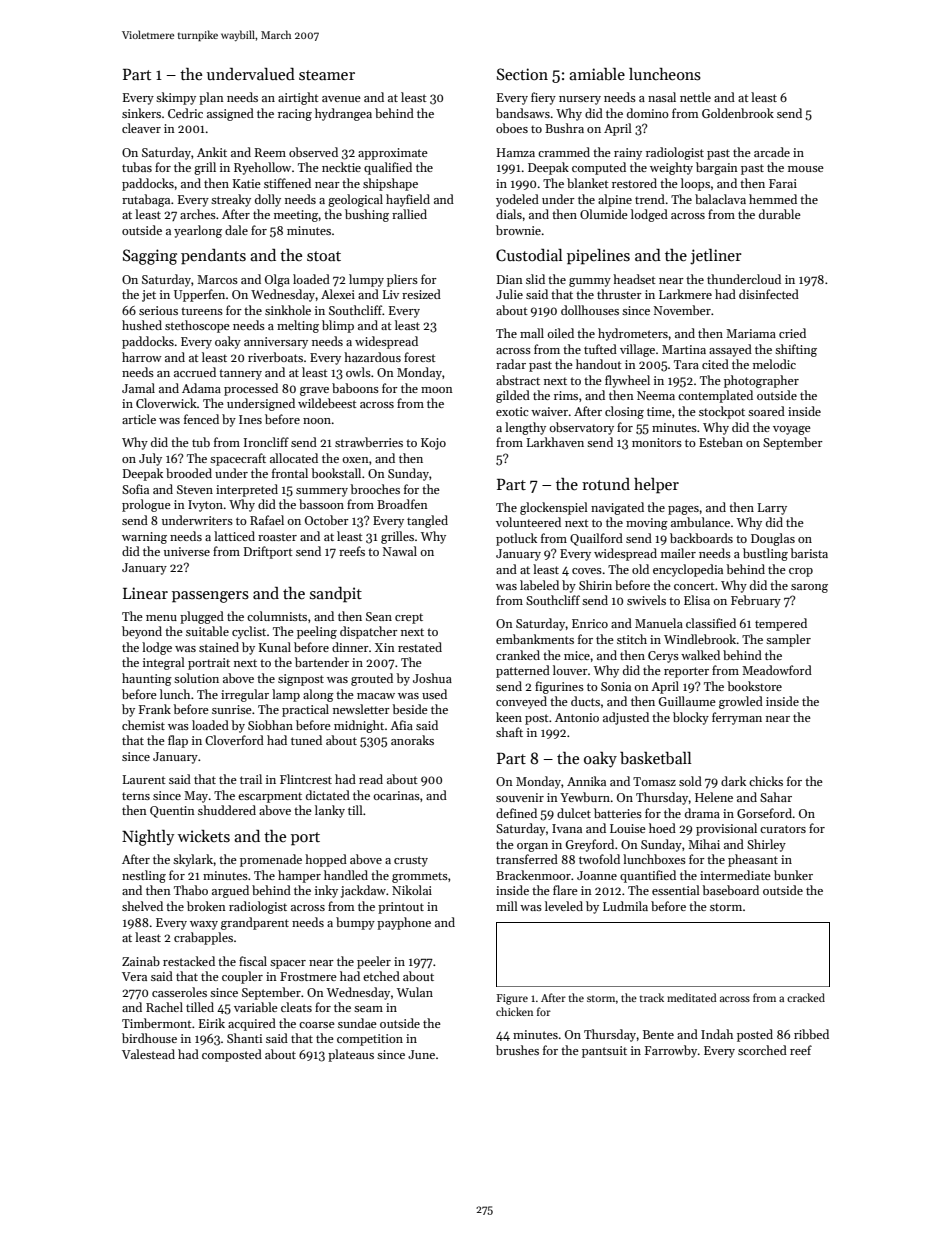 The image size is (952, 1233). I want to click on June, so click(421, 1054).
